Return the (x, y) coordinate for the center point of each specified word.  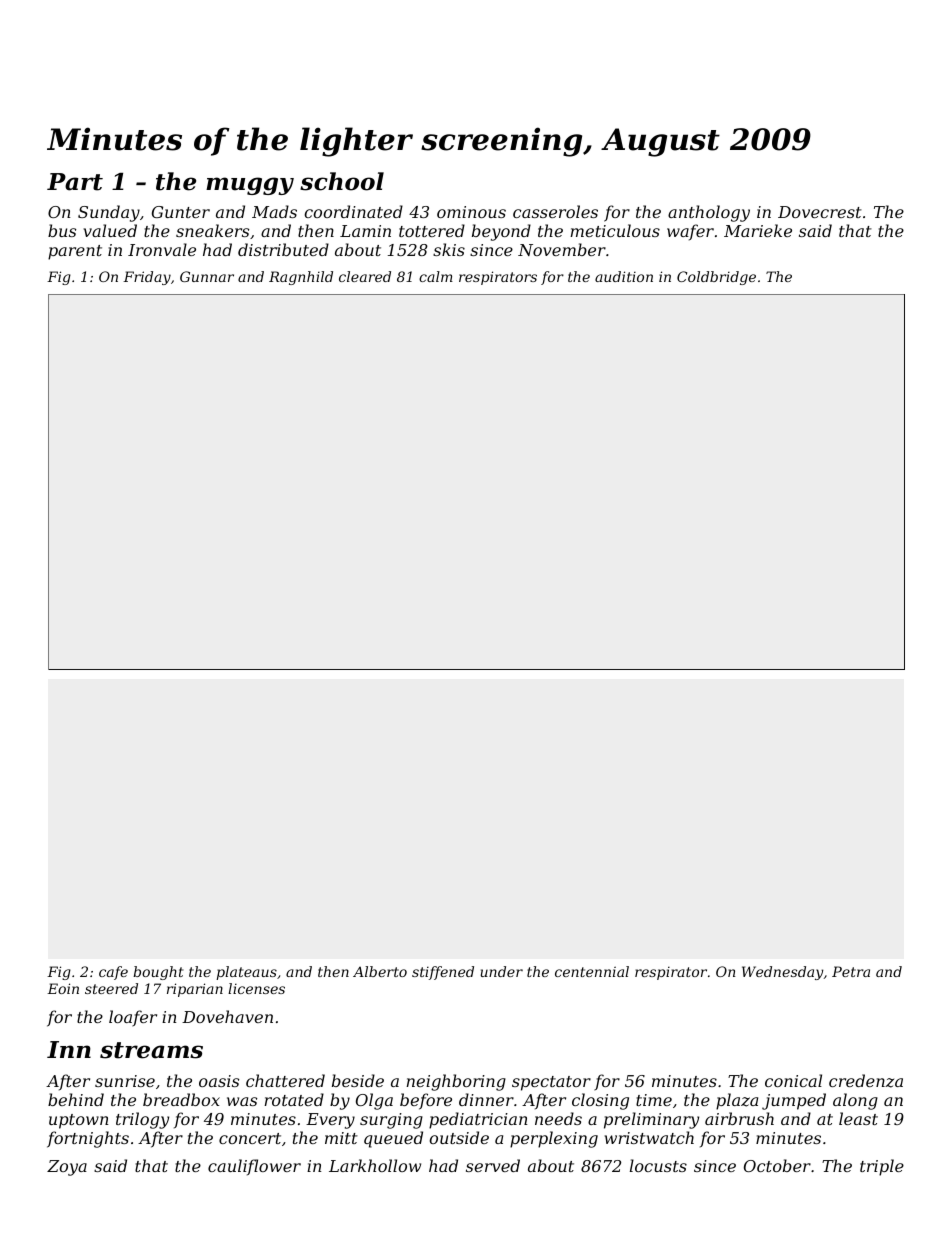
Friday (147, 278)
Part (75, 182)
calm (436, 276)
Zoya (67, 1168)
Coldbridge (716, 278)
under (502, 971)
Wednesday (782, 973)
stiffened (443, 973)
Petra (851, 971)
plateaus (246, 973)
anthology (709, 213)
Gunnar (207, 276)
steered (111, 988)
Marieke (758, 230)
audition (624, 276)
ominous (471, 212)
